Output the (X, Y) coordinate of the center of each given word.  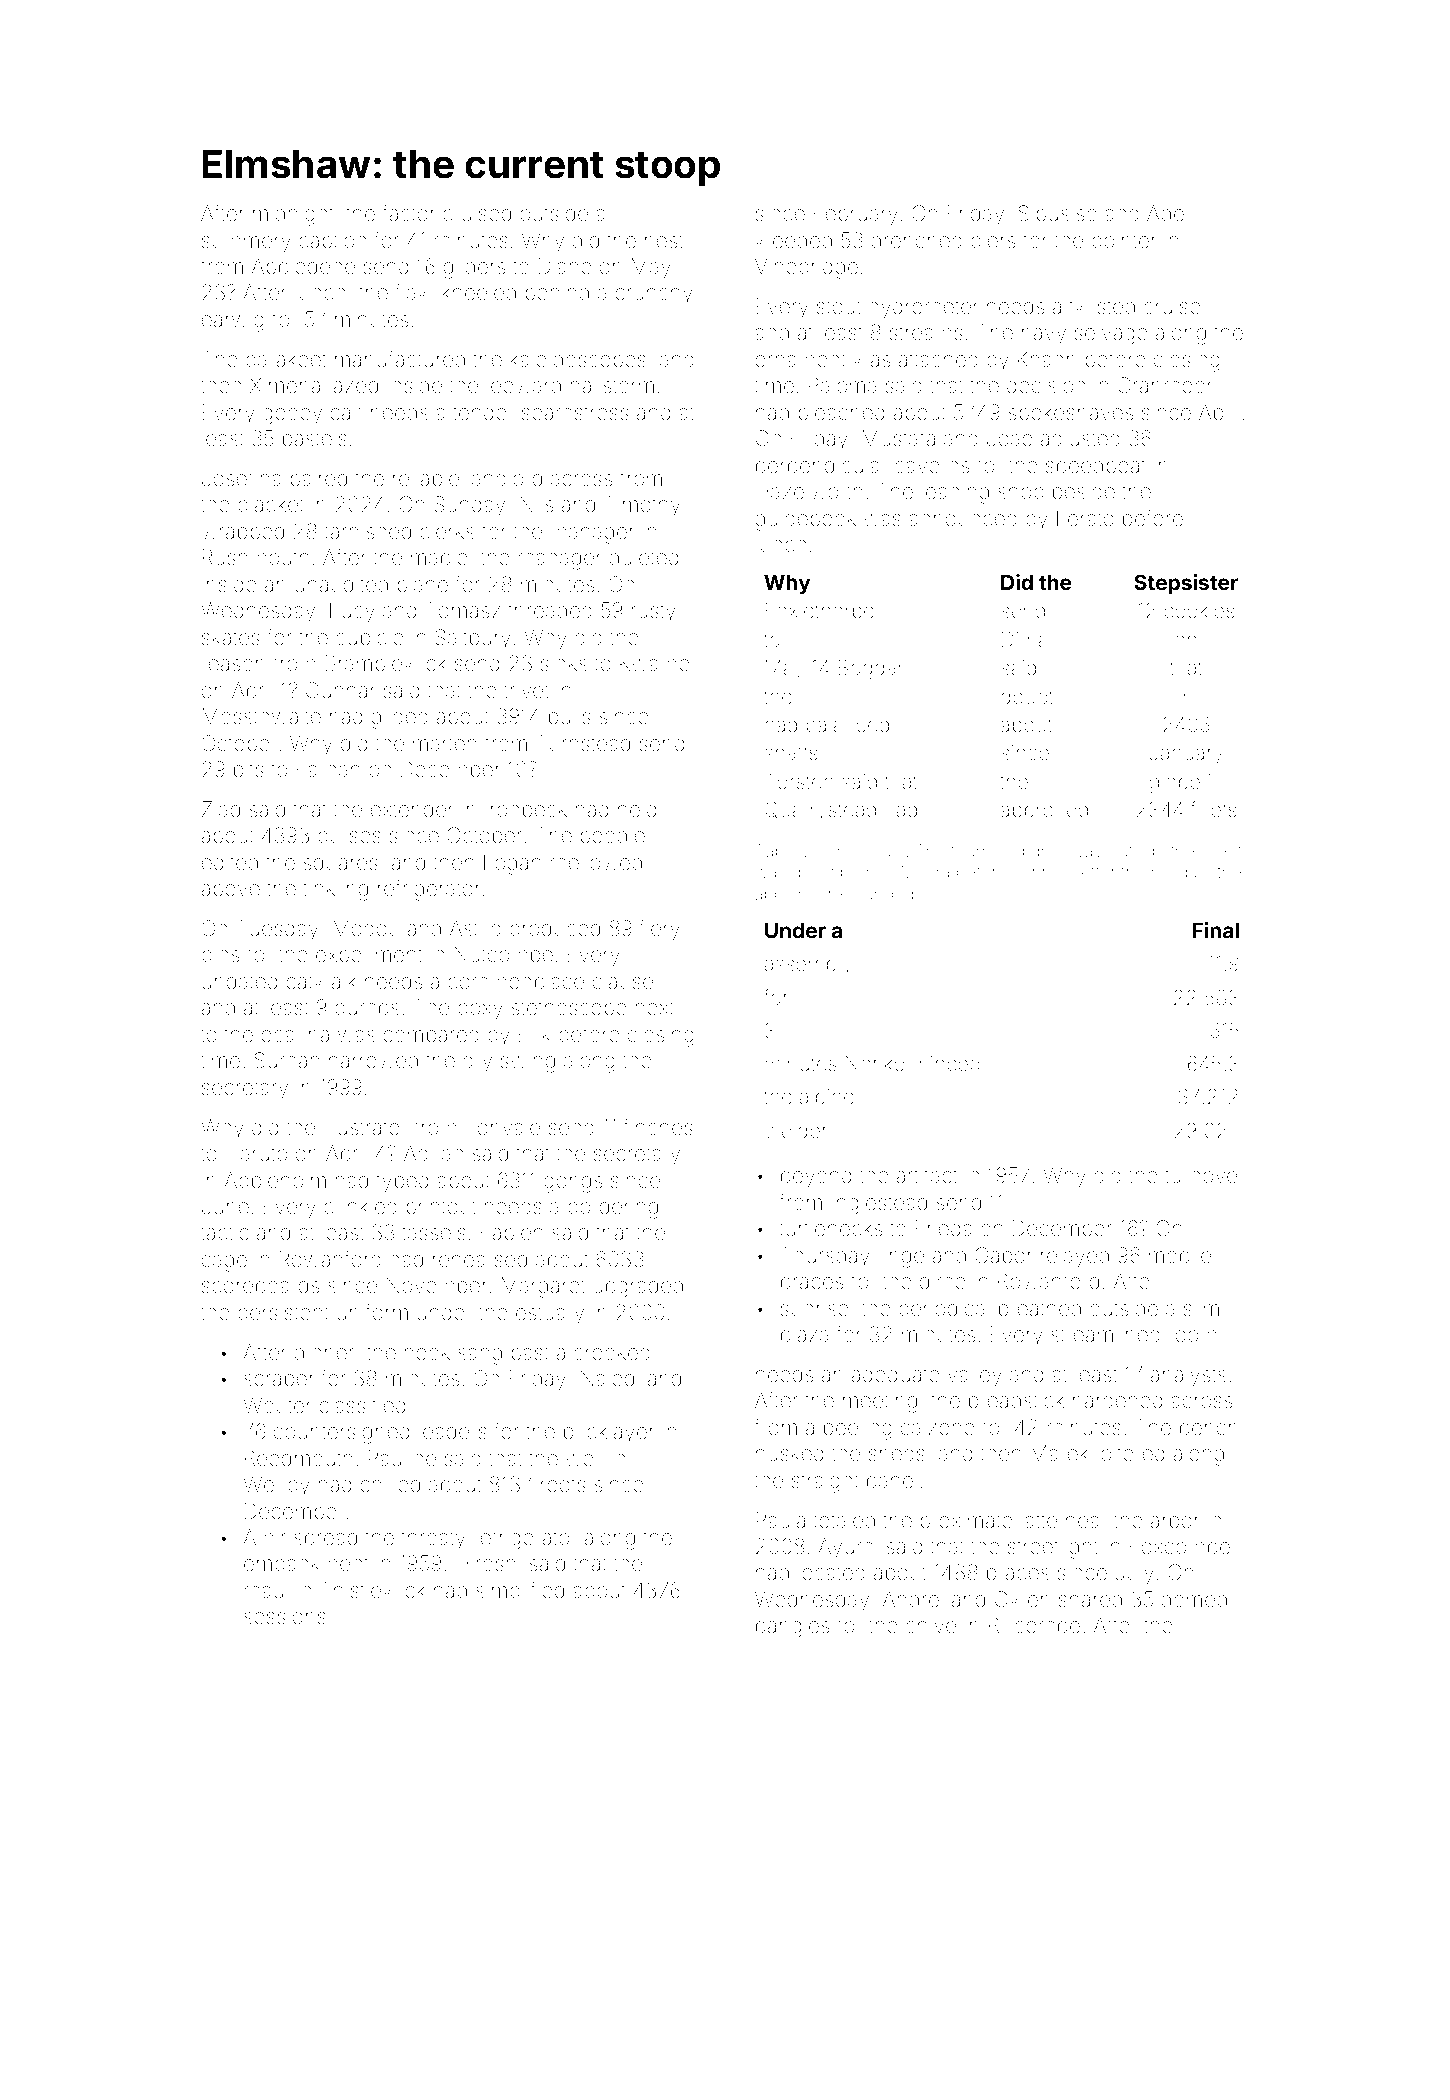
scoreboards (260, 1285)
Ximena (285, 385)
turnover (1205, 1176)
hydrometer (924, 308)
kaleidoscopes (578, 361)
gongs (573, 1184)
